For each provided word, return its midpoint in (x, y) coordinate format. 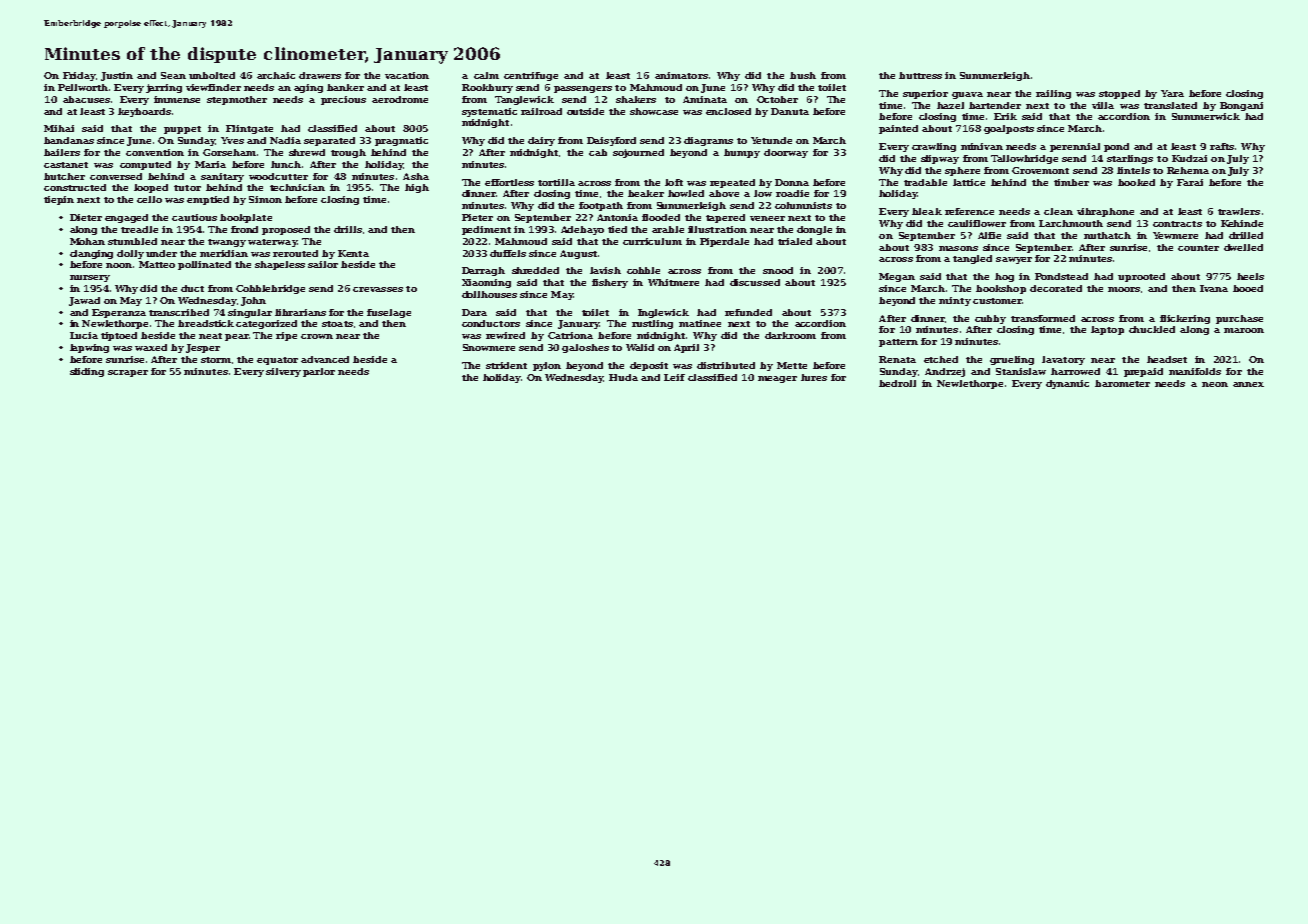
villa (1103, 105)
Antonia (617, 217)
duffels (508, 253)
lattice (969, 182)
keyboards (144, 112)
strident (506, 365)
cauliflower (977, 223)
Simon (265, 199)
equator (277, 361)
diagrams (708, 141)
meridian (224, 253)
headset (1167, 359)
